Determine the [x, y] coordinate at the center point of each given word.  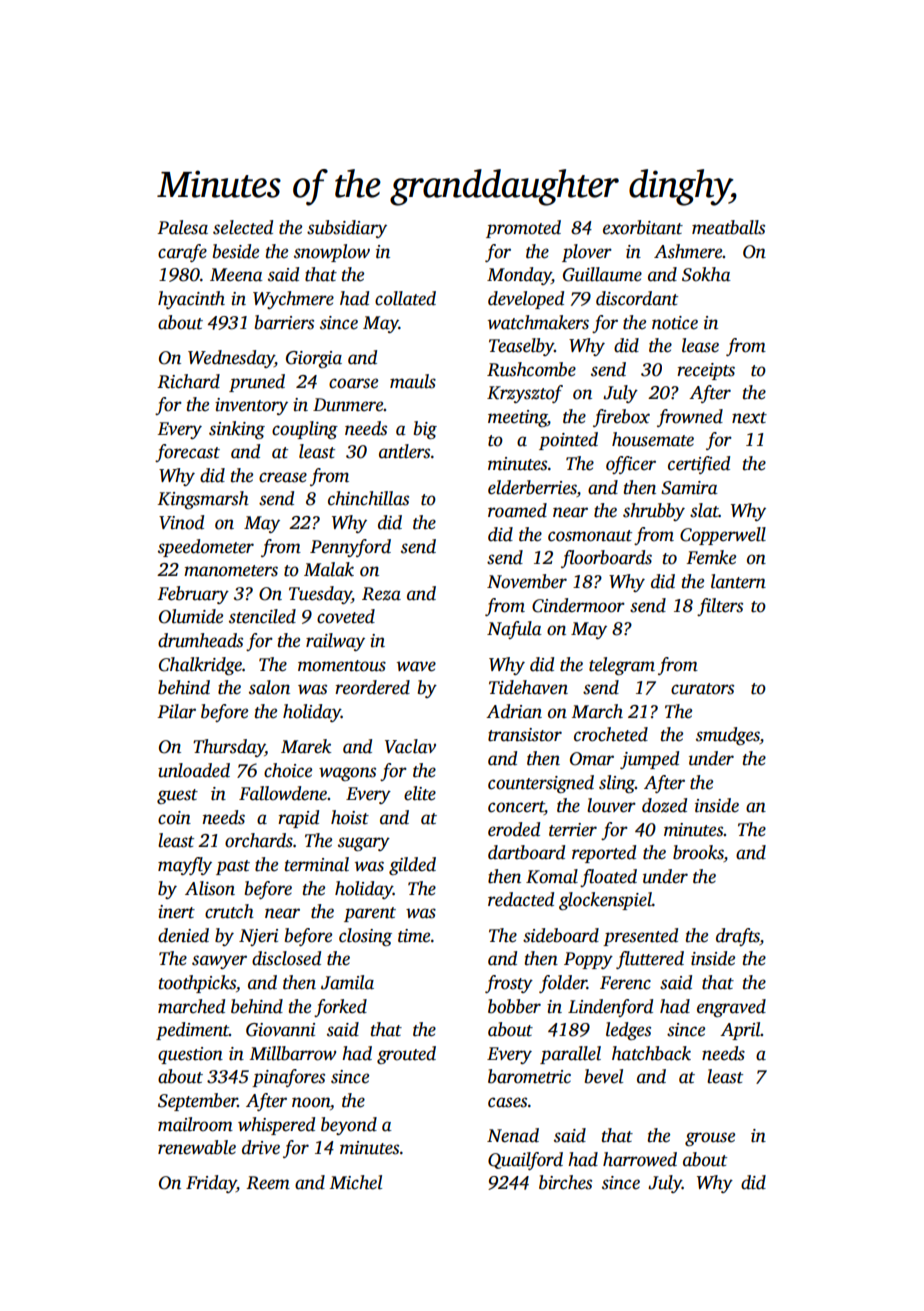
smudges [728, 736]
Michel [356, 1182]
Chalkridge [200, 666]
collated [405, 298]
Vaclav [410, 746]
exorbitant [643, 227]
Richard [188, 381]
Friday [211, 1184]
